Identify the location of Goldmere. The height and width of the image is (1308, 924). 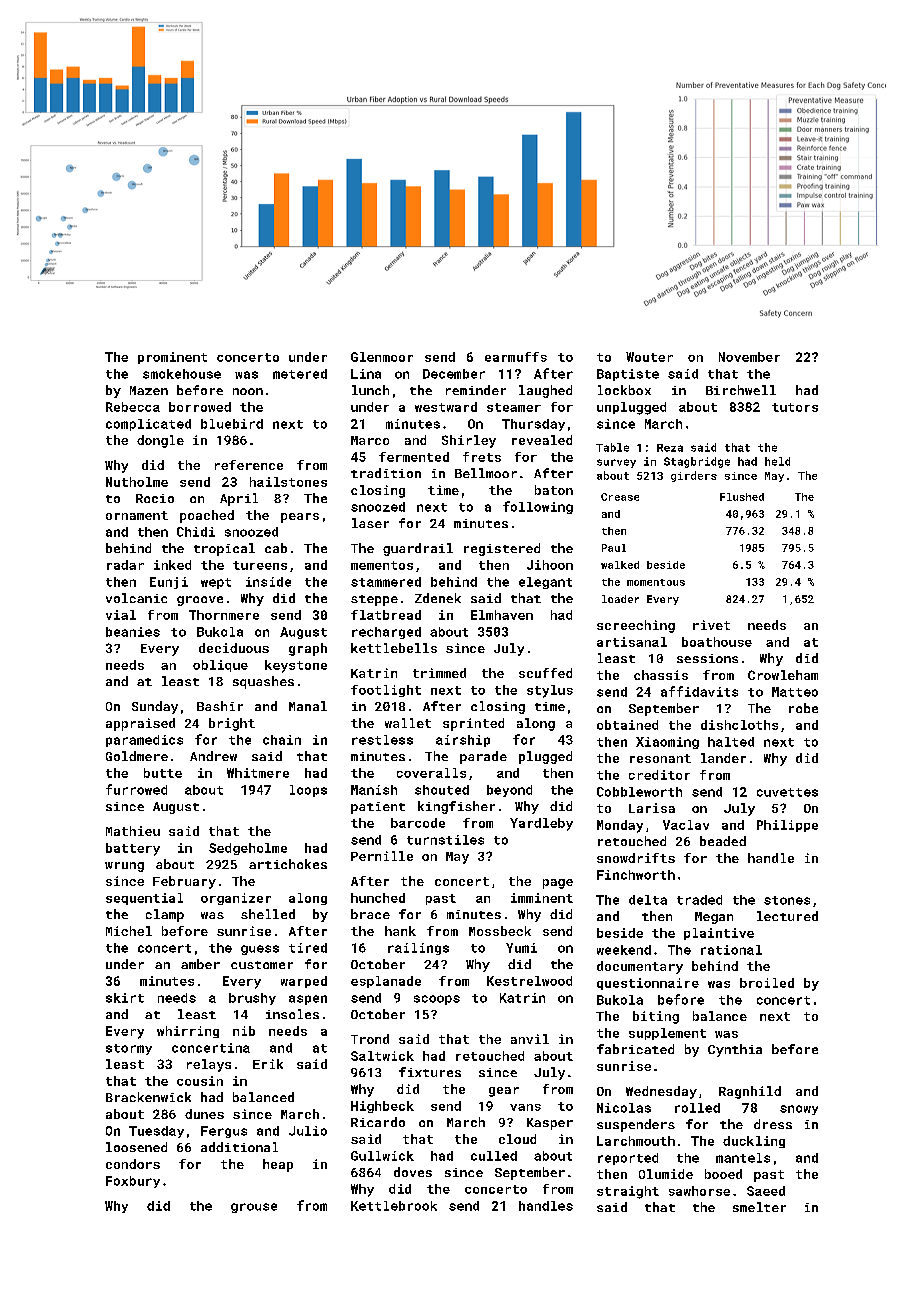
(137, 756).
